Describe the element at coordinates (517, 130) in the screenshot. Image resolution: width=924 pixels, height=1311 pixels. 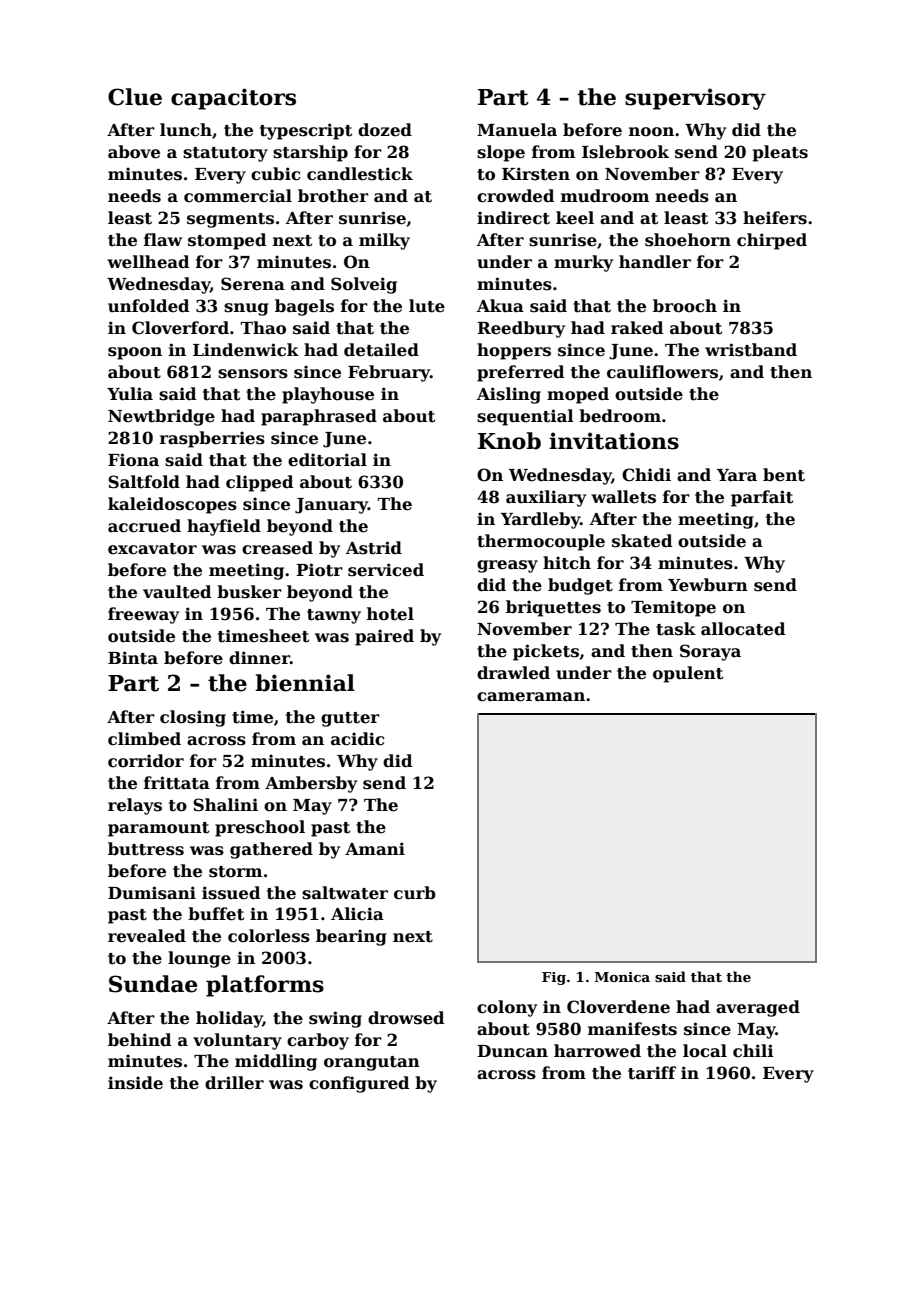
I see `Manuela` at that location.
